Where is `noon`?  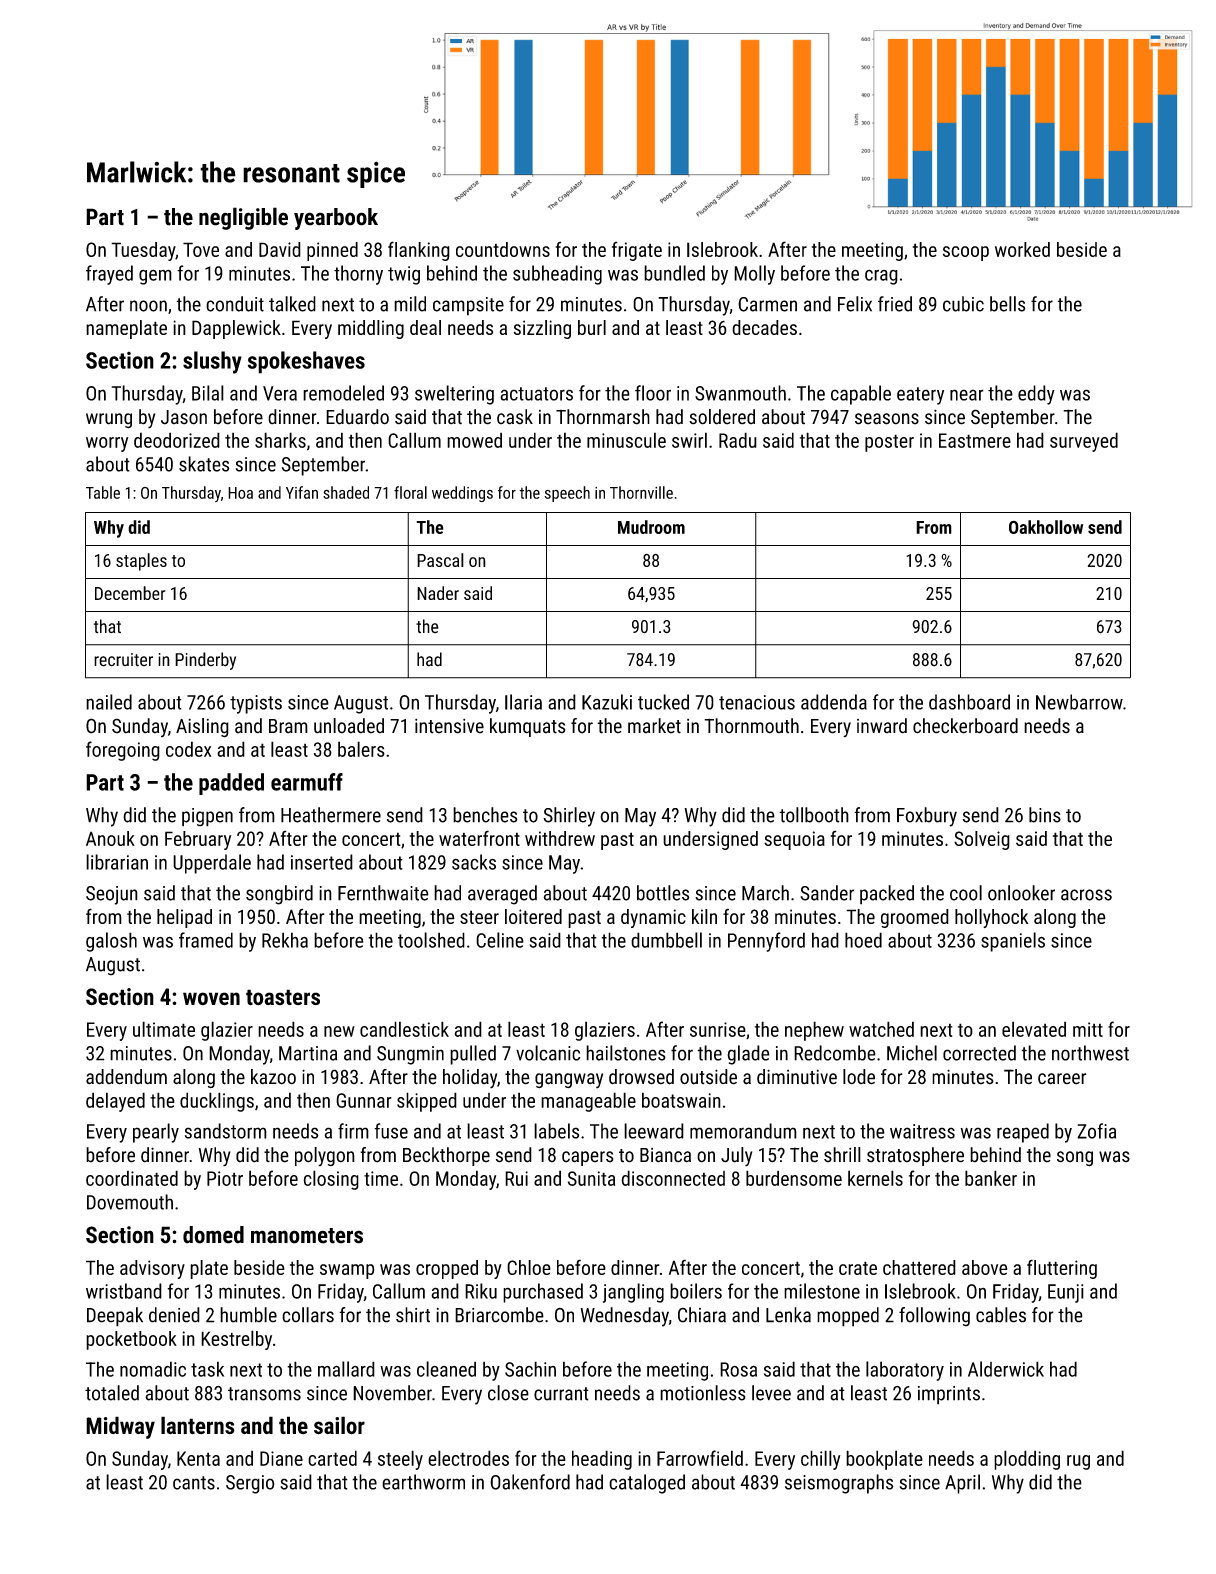 noon is located at coordinates (148, 306).
